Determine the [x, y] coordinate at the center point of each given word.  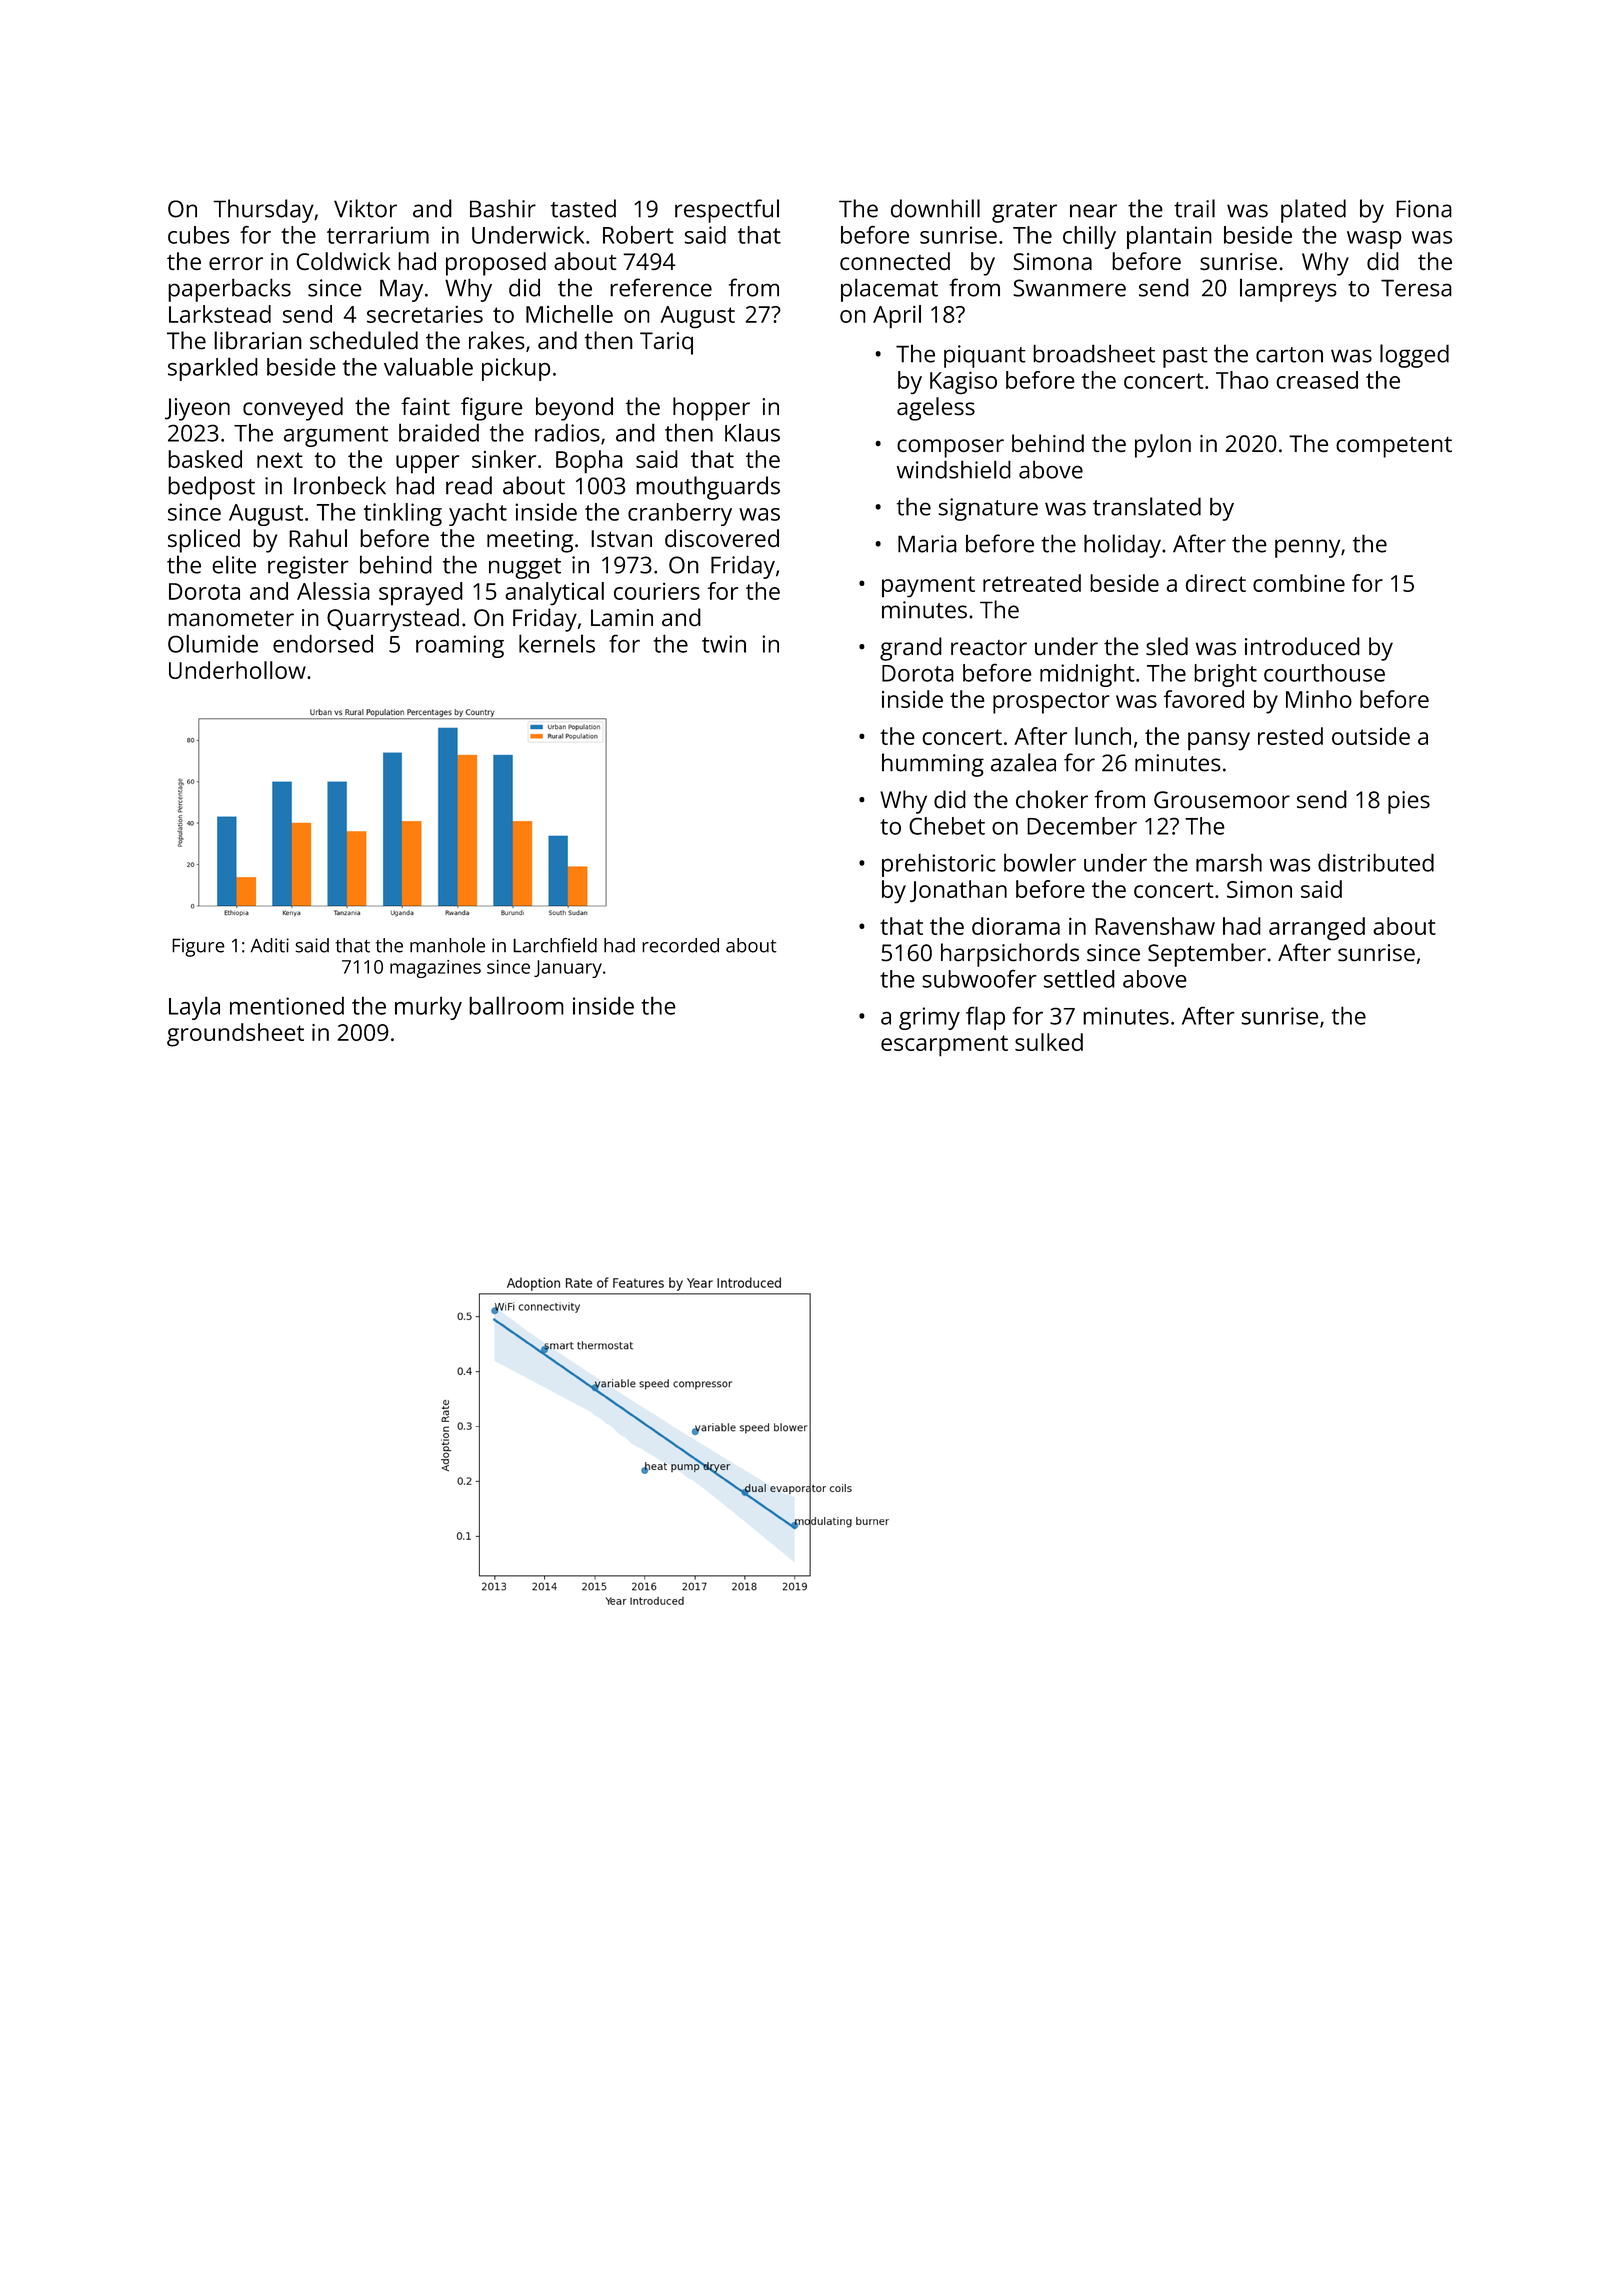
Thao [1242, 380]
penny [1307, 548]
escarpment [944, 1046]
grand [911, 649]
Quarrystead [393, 620]
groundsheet [235, 1035]
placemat [889, 290]
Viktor [365, 208]
